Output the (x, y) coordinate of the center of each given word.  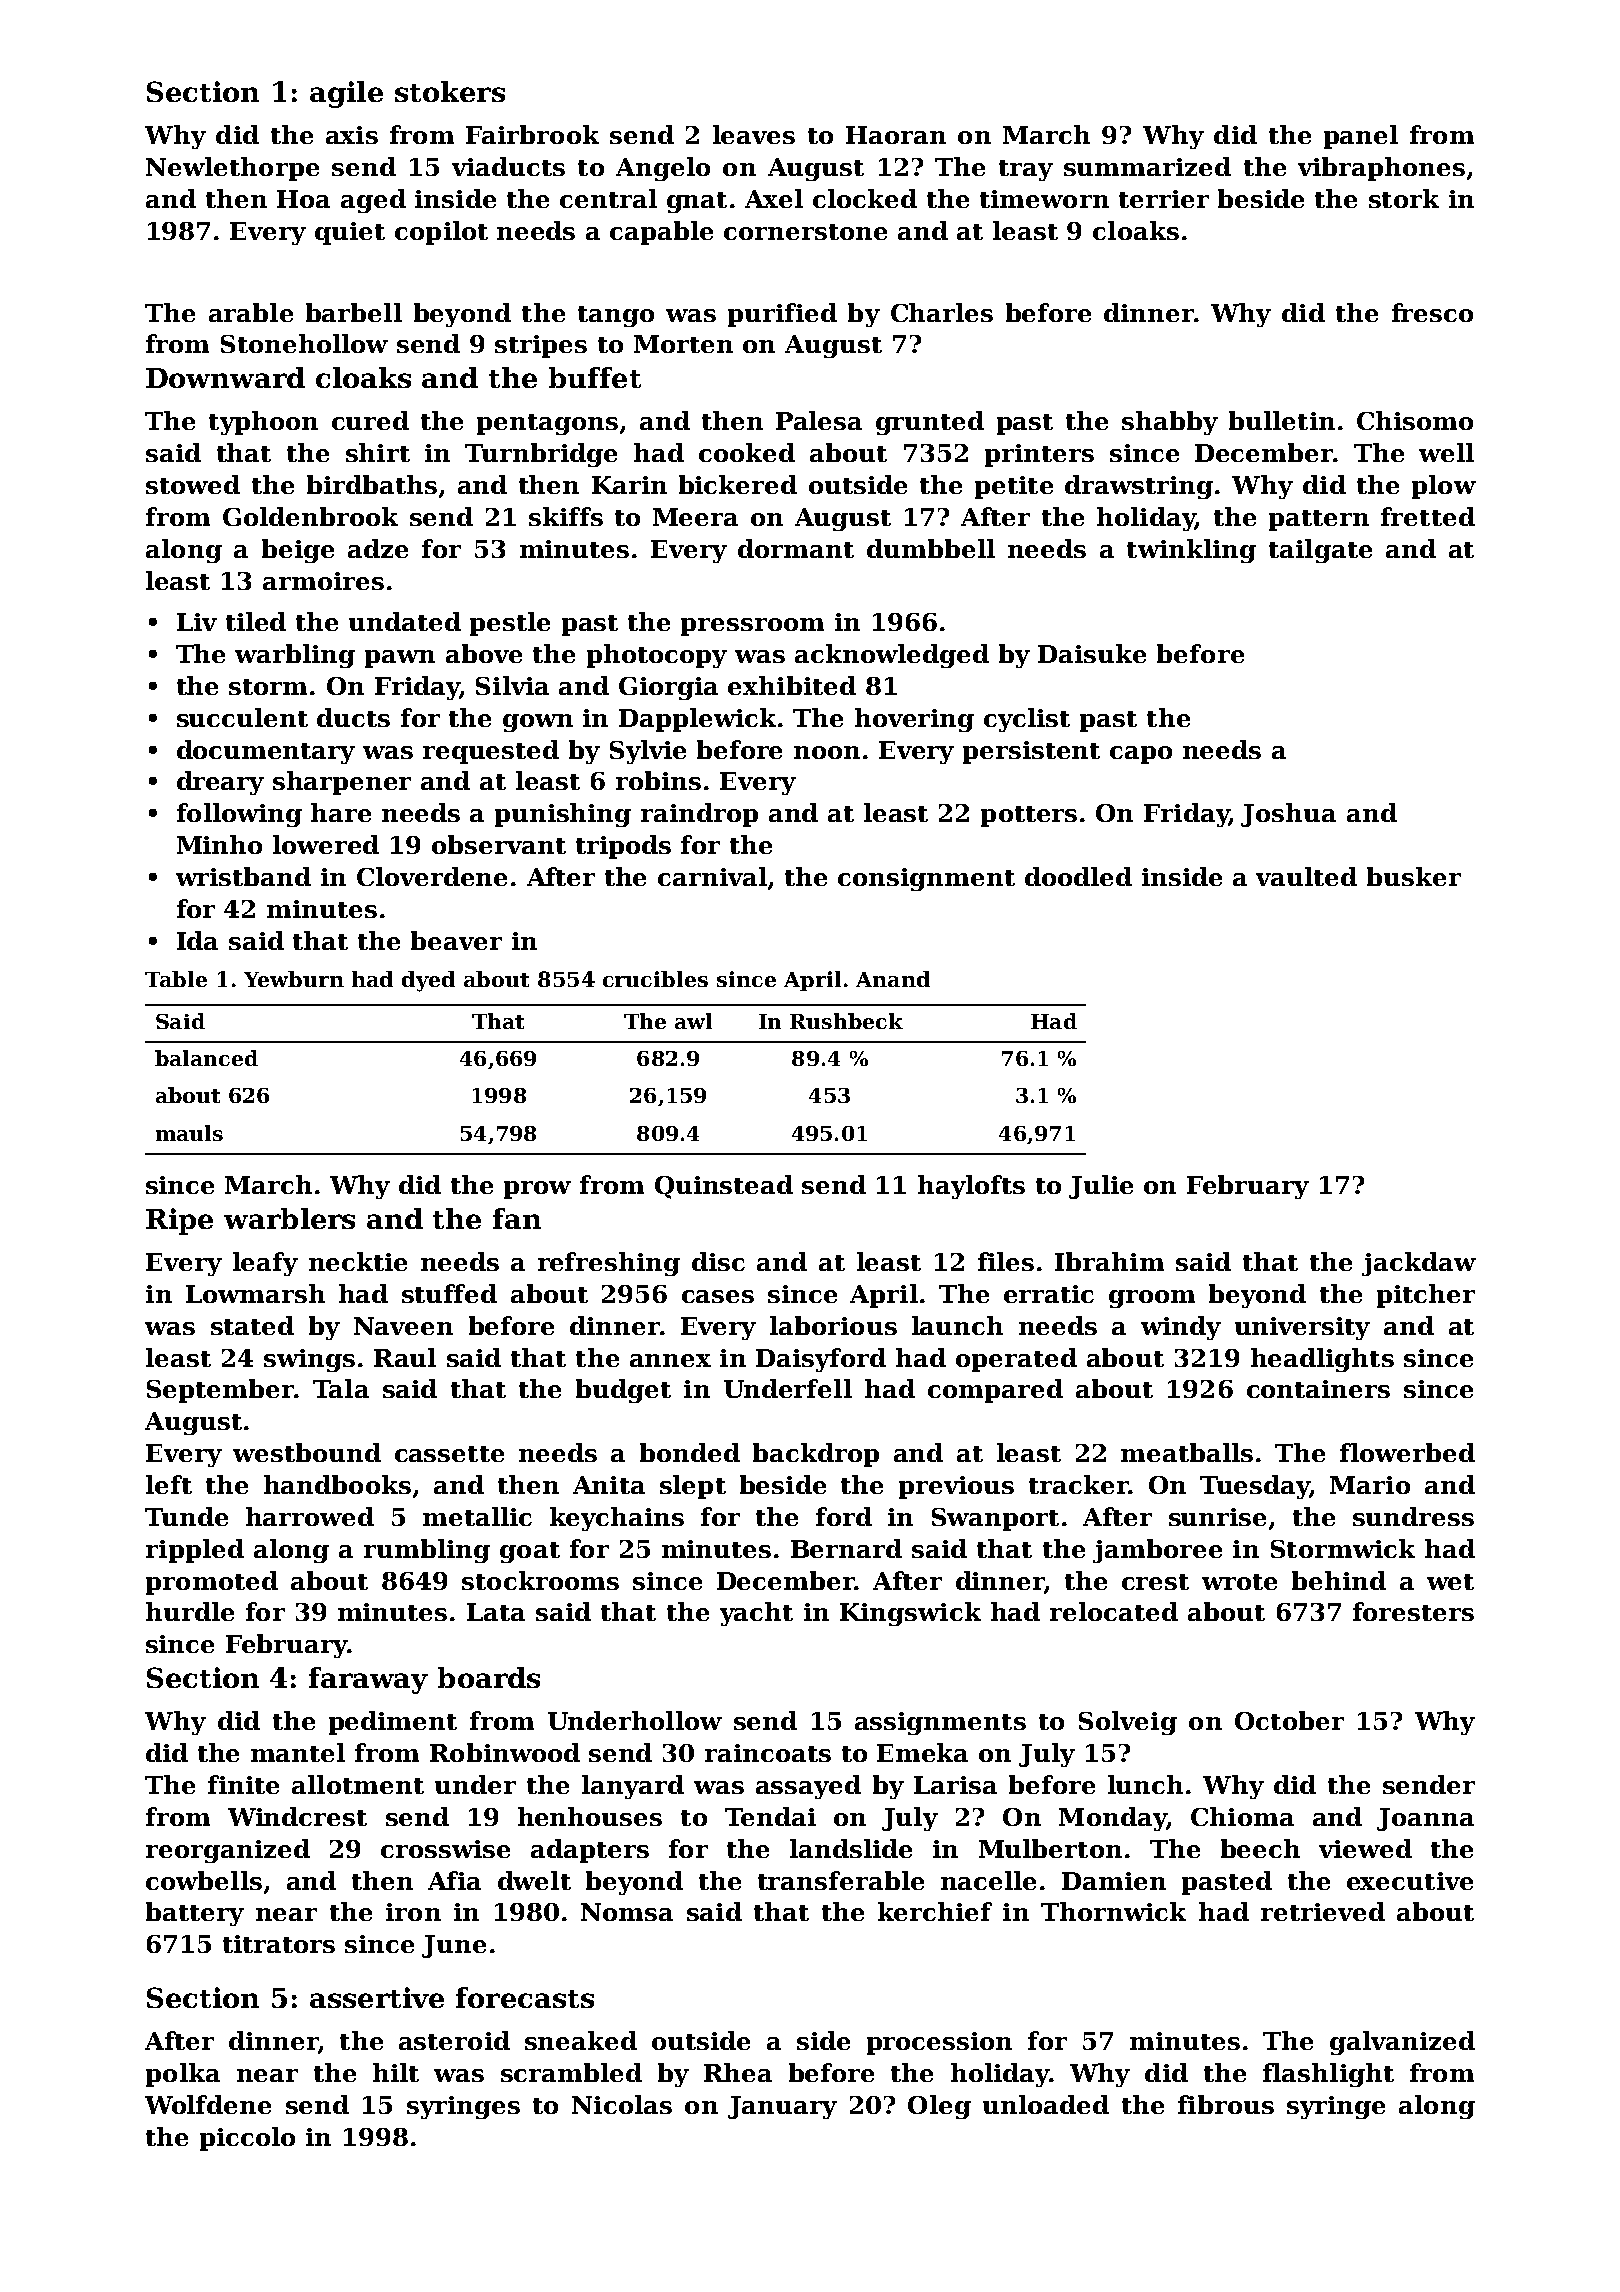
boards (489, 1677)
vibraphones (1381, 169)
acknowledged (892, 656)
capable (661, 233)
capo (1141, 755)
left (169, 1484)
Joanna (1425, 1819)
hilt (396, 2072)
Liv (197, 622)
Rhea (738, 2072)
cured (370, 420)
